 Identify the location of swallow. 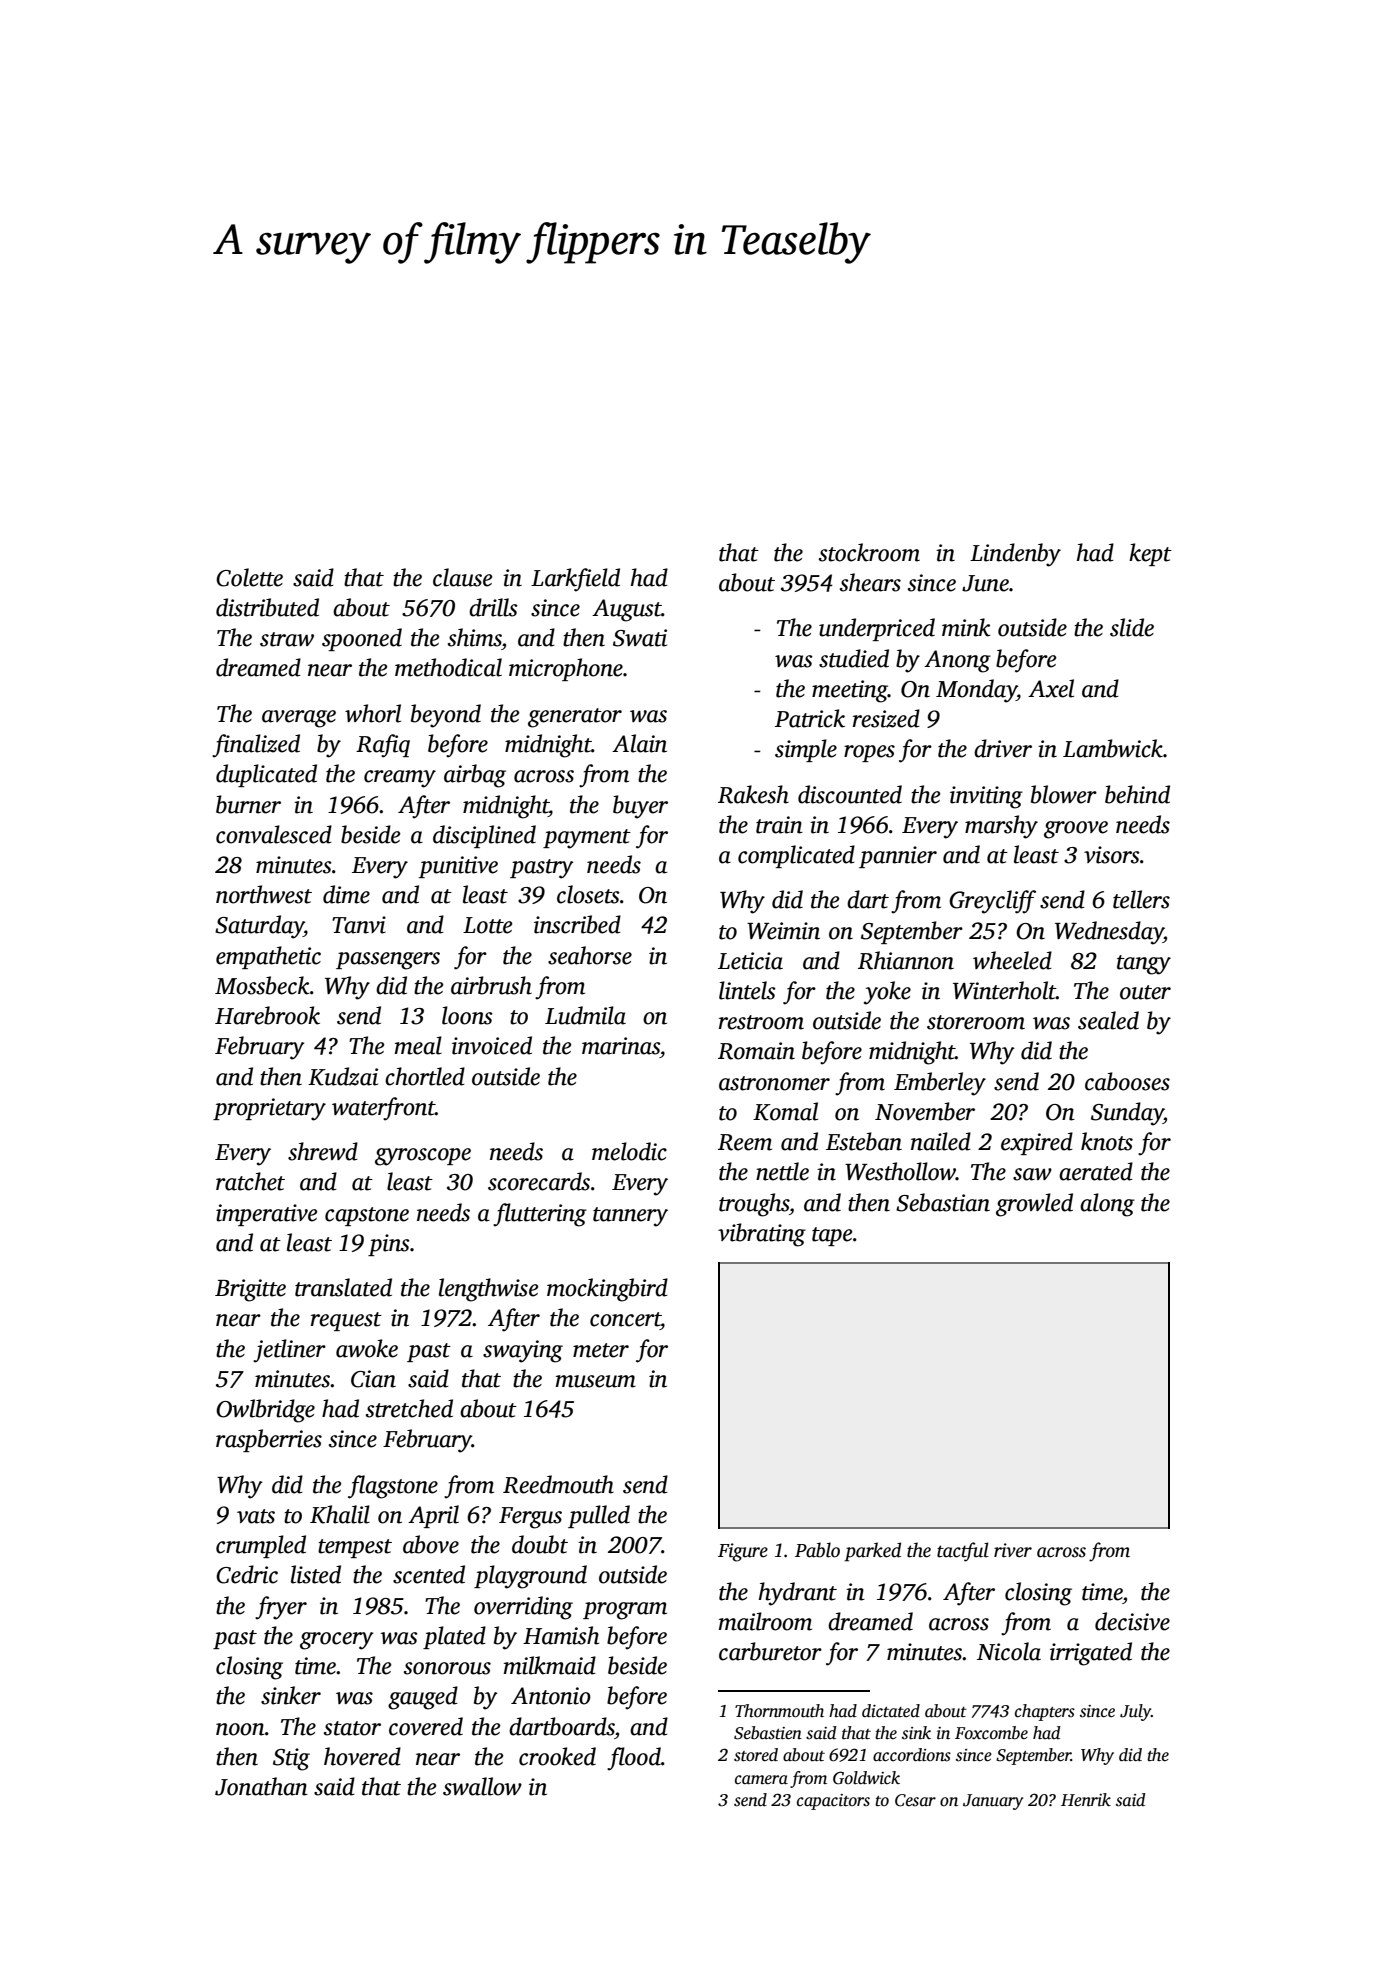
(482, 1786).
